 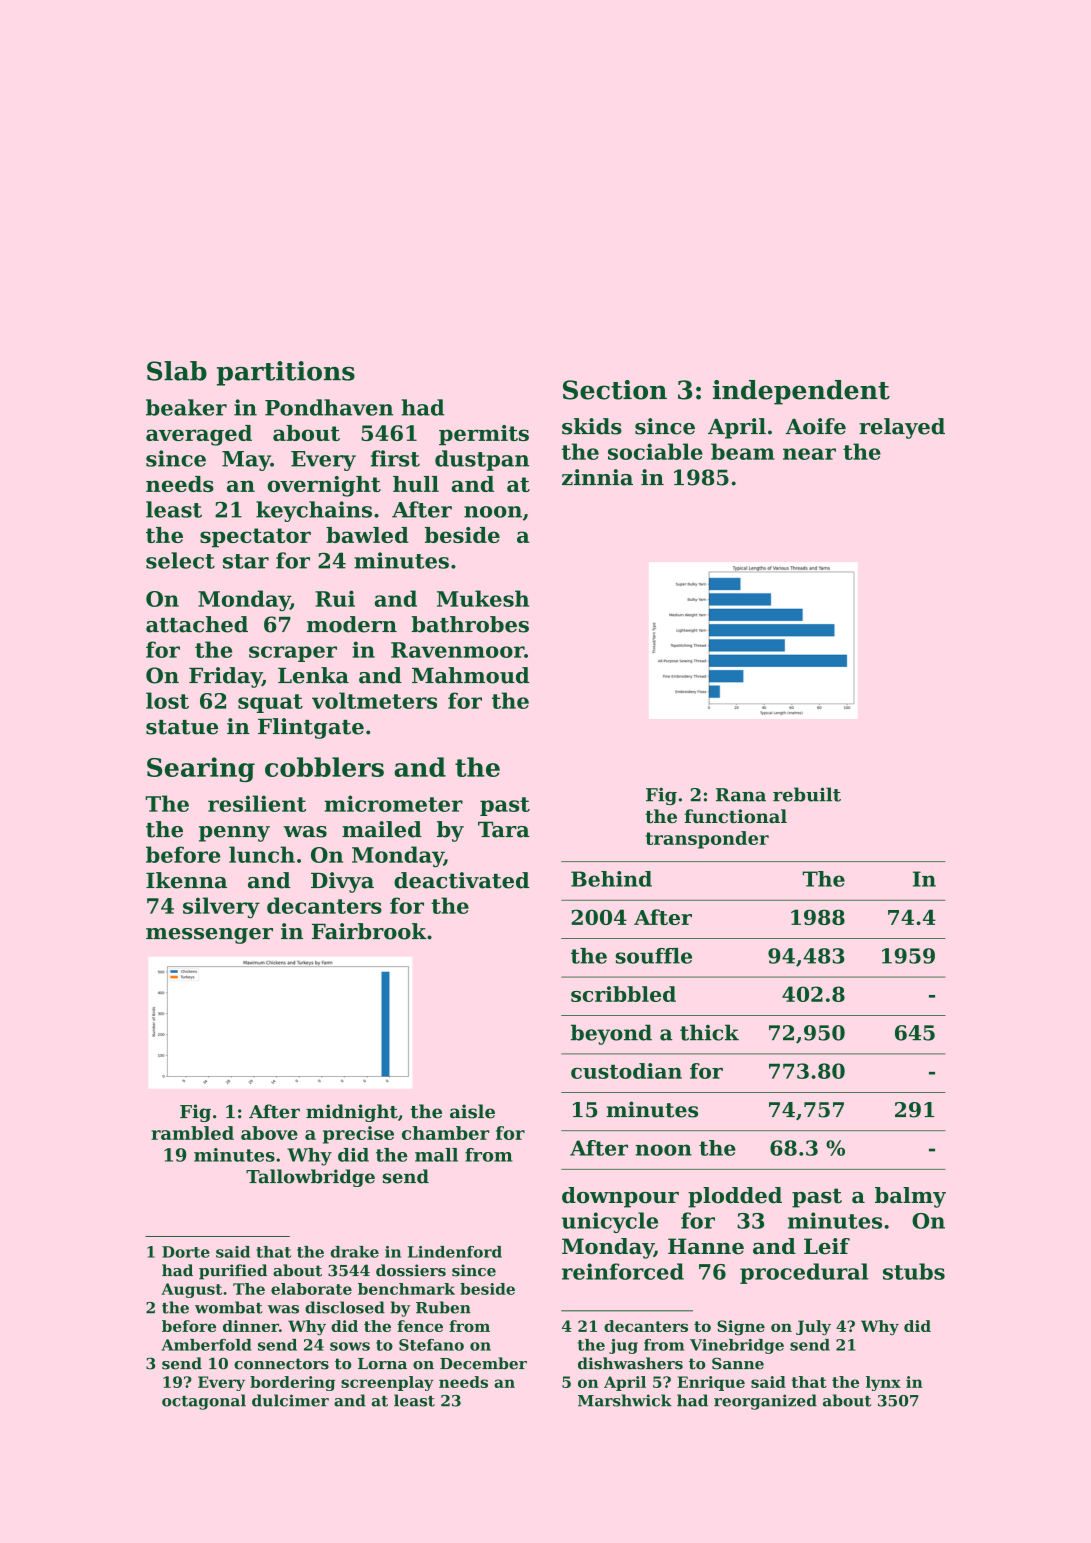 What do you see at coordinates (623, 1271) in the screenshot?
I see `reinforced` at bounding box center [623, 1271].
